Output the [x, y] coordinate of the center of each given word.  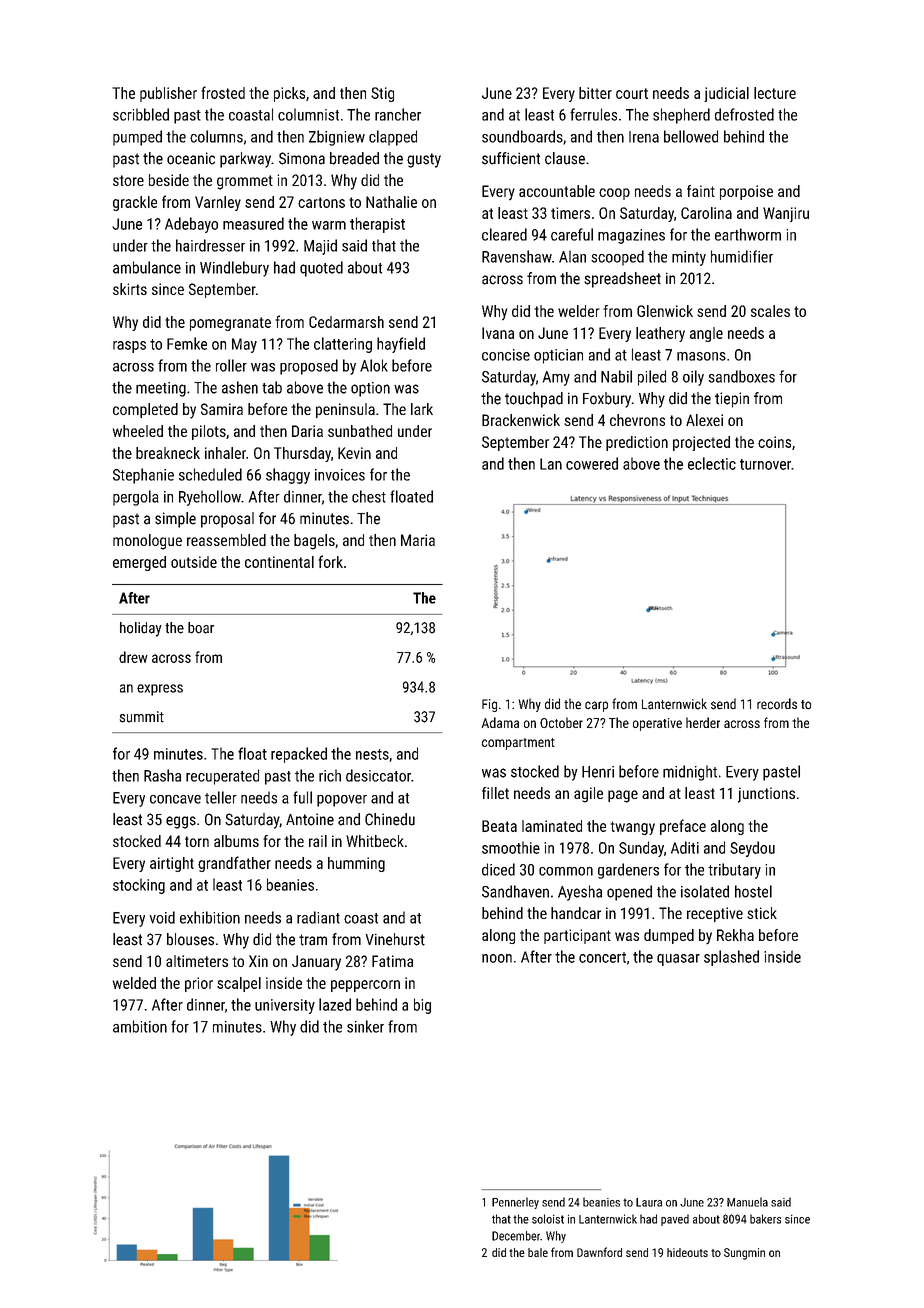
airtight [172, 864]
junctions [766, 795]
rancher [398, 114]
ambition [140, 1026]
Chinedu [390, 819]
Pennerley [515, 1203]
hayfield [401, 345]
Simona [302, 158]
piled [652, 378]
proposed [309, 367]
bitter [595, 93]
